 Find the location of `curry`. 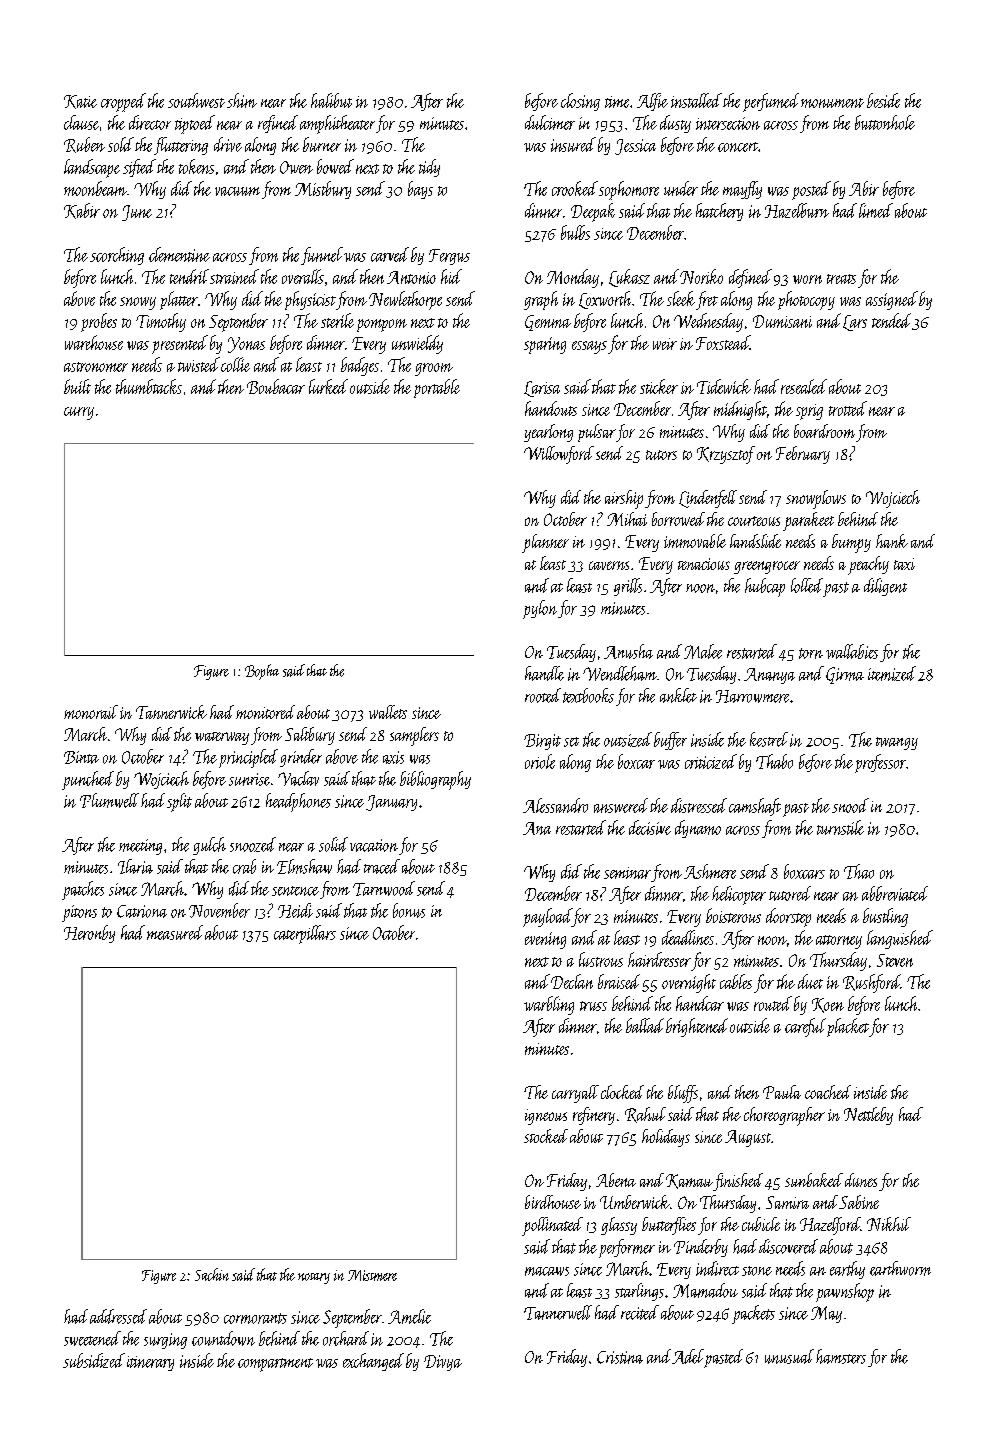

curry is located at coordinates (79, 413).
